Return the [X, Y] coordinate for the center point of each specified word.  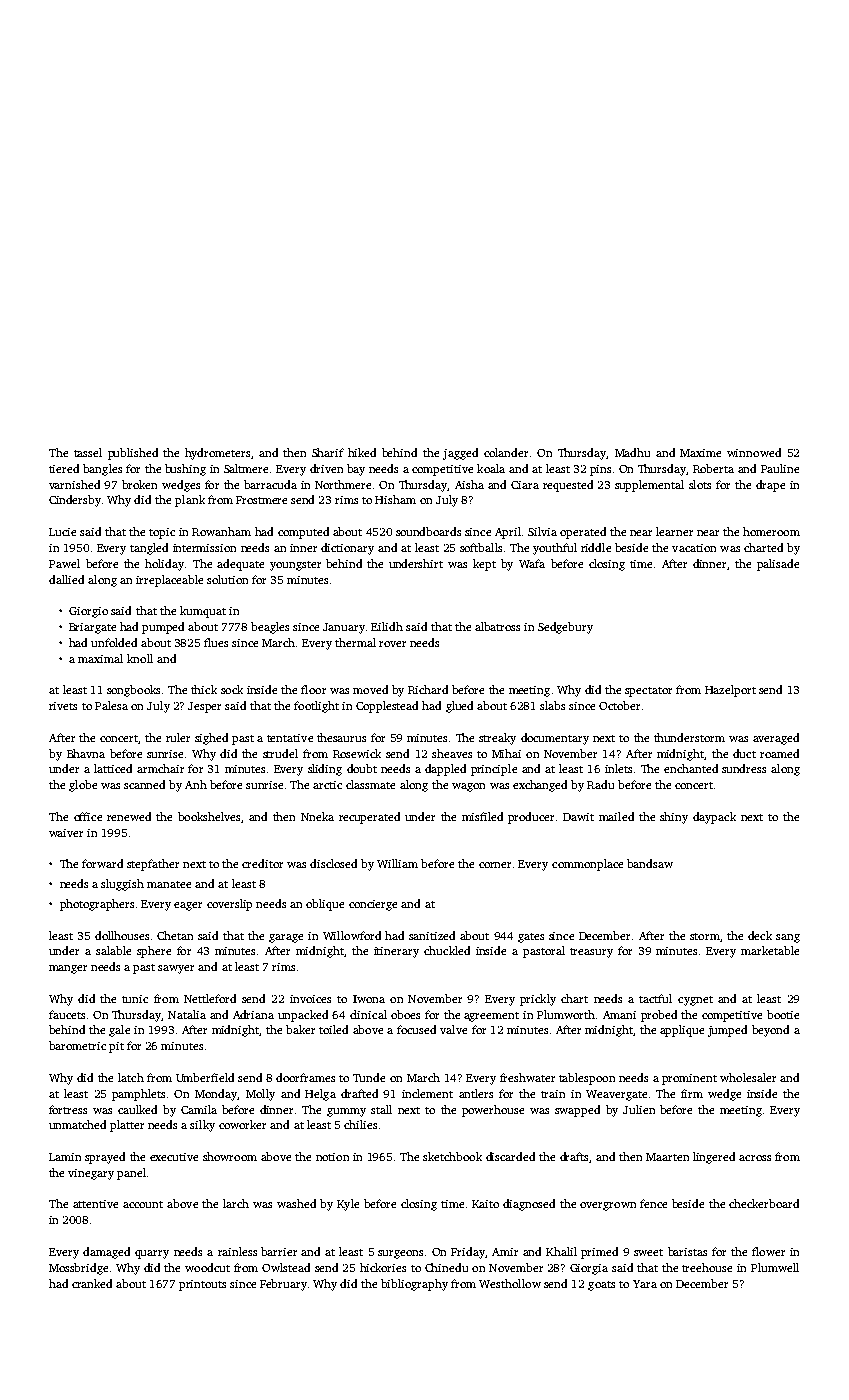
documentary [555, 739]
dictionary [347, 549]
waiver [66, 833]
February [283, 1285]
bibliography [414, 1285]
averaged [776, 739]
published [133, 454]
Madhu [632, 452]
